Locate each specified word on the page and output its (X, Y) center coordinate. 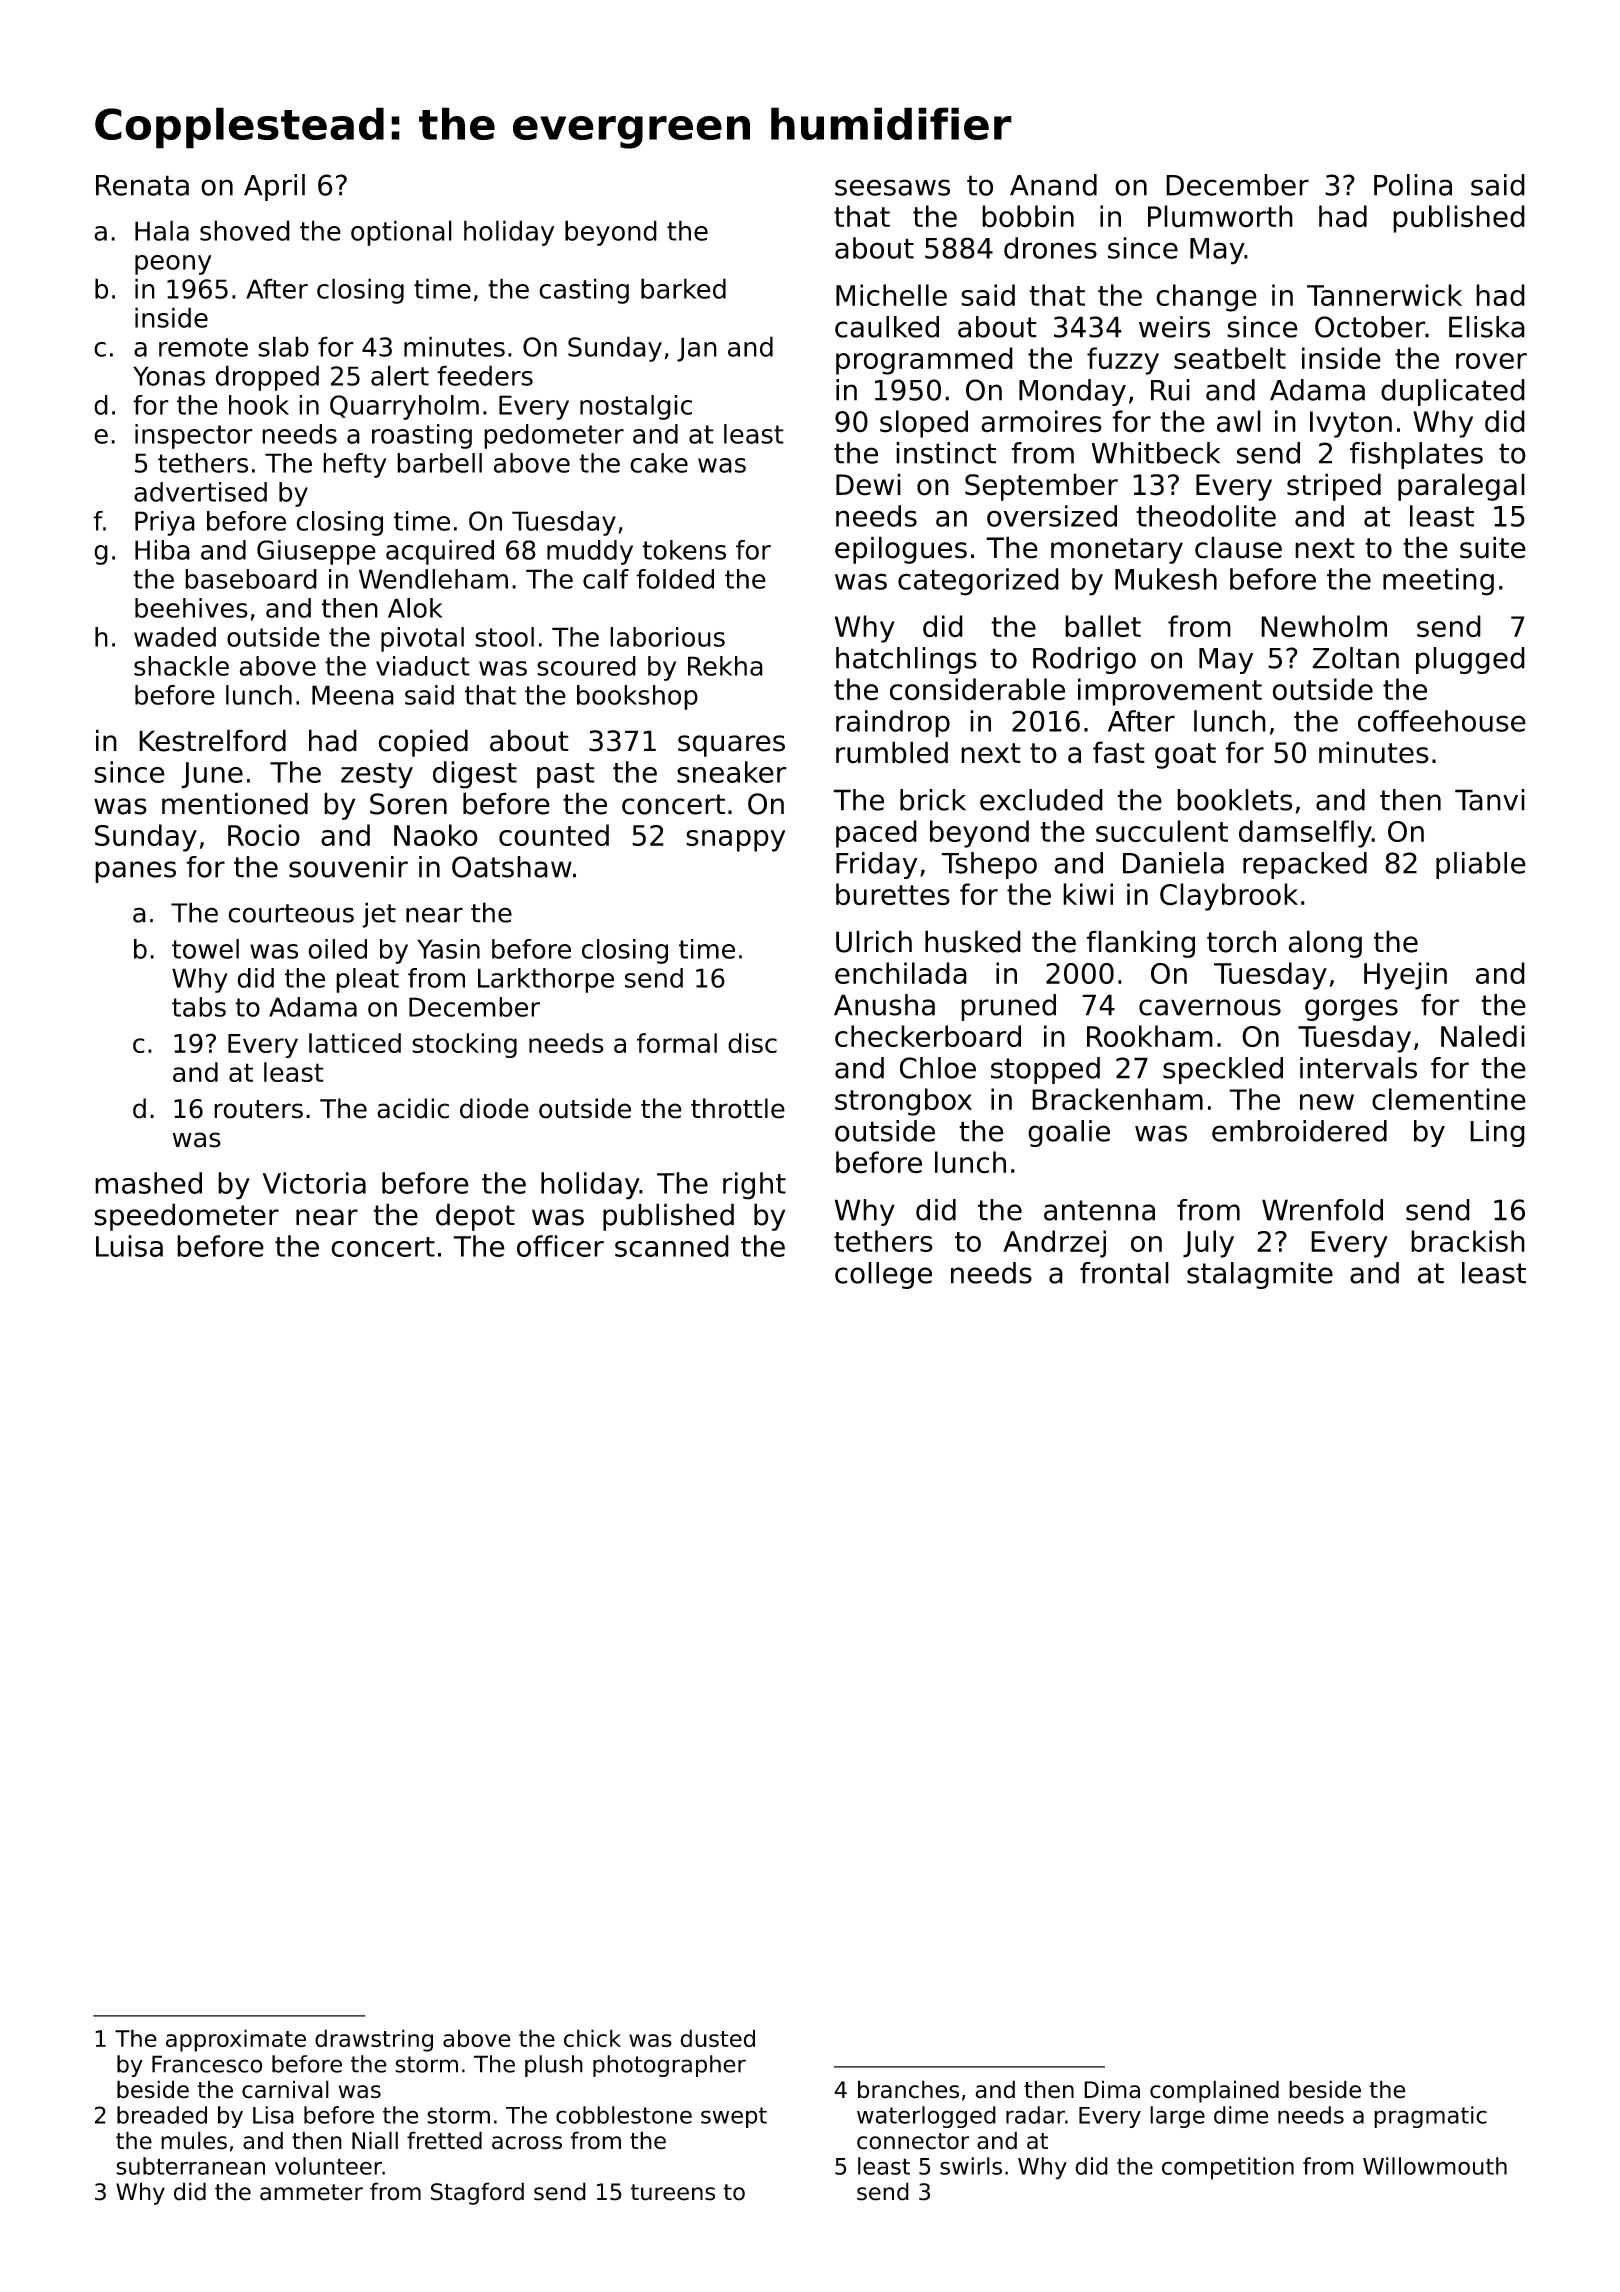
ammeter (311, 2192)
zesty (377, 776)
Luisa (129, 1246)
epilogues (901, 550)
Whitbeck (1155, 453)
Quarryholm (404, 407)
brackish (1468, 1241)
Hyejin (1405, 976)
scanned (672, 1246)
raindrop (893, 724)
